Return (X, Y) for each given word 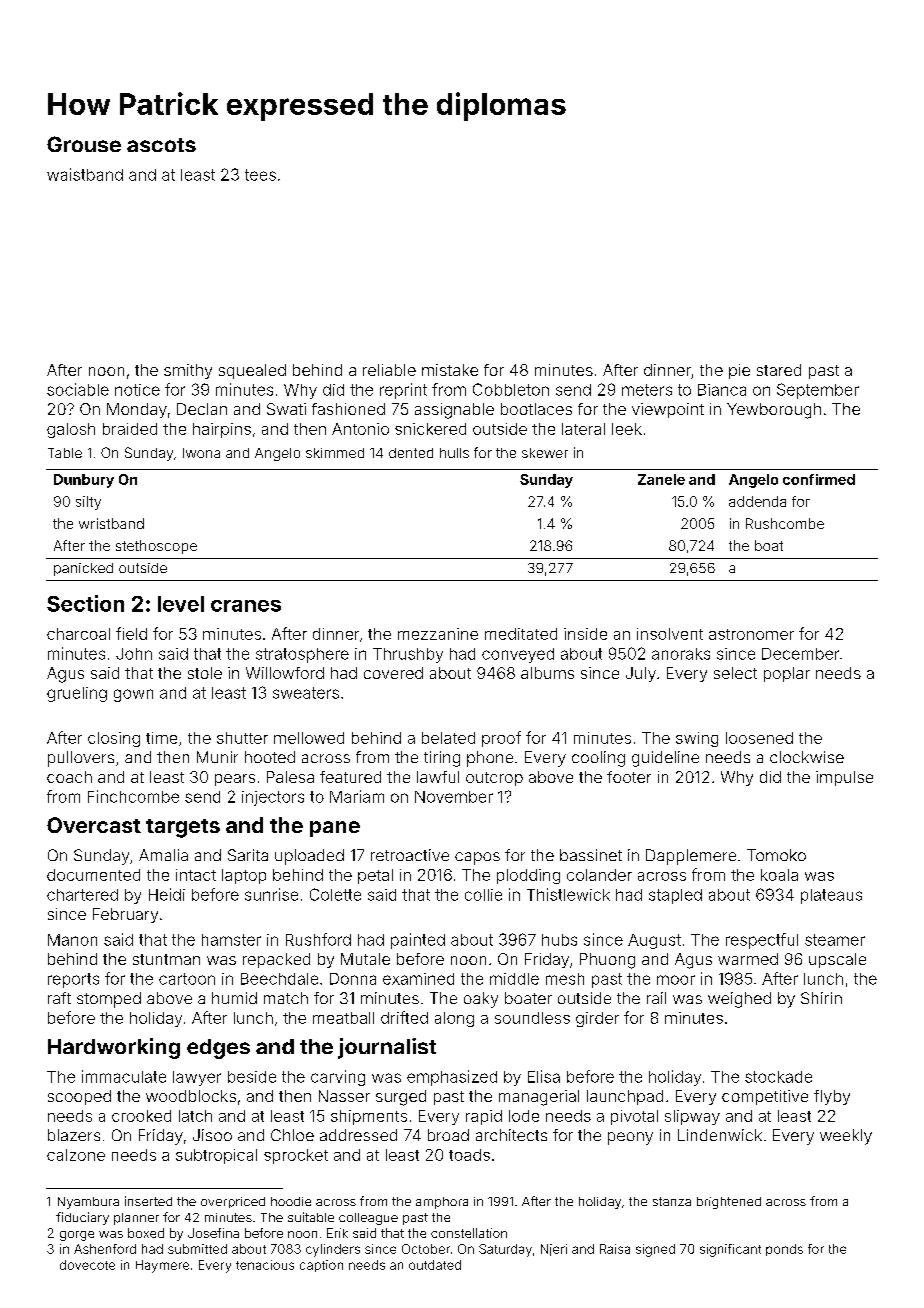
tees (260, 175)
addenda (757, 501)
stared (779, 370)
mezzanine (438, 634)
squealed (252, 371)
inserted (148, 1201)
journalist (387, 1048)
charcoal (78, 634)
